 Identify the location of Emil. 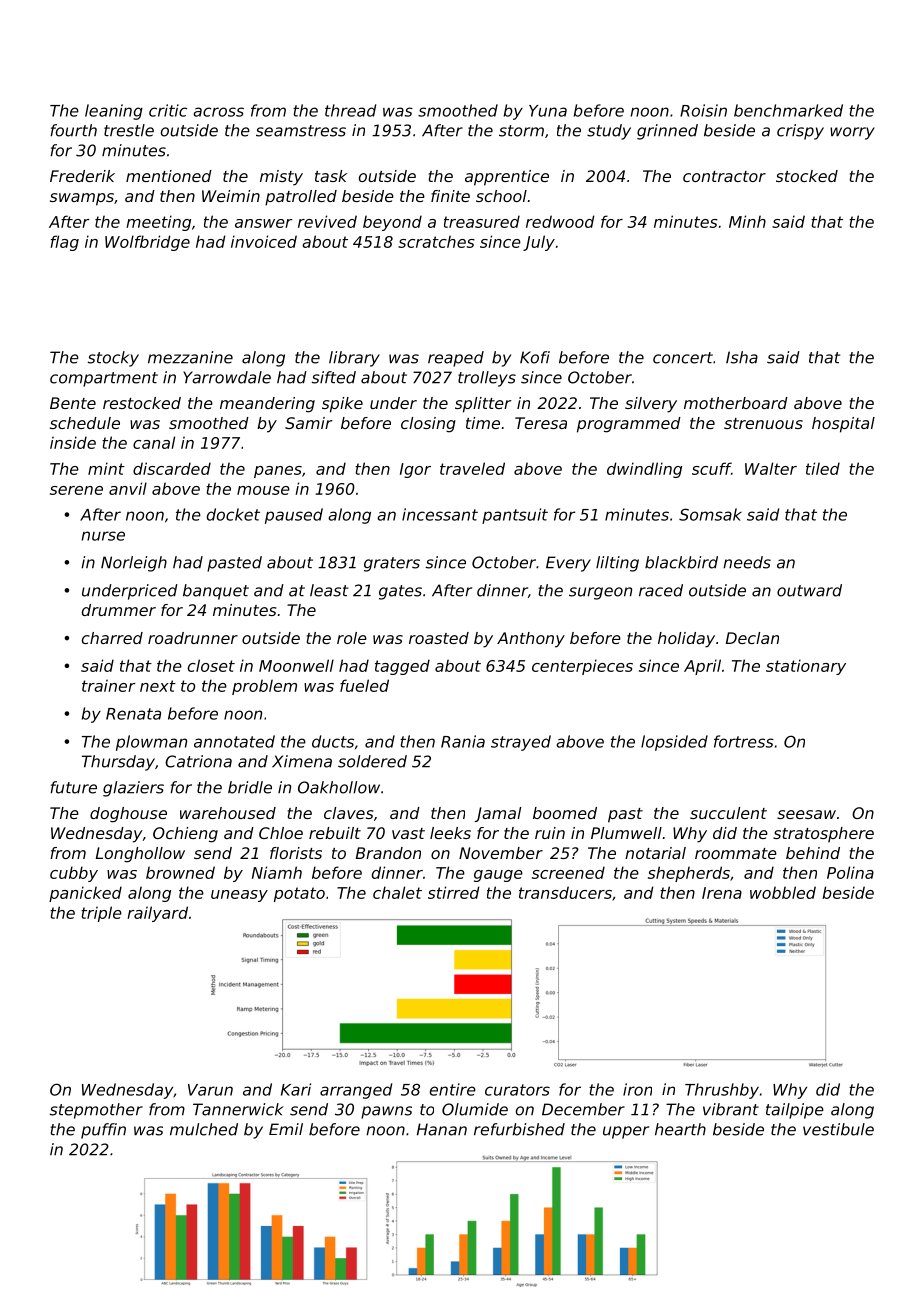
(286, 1129).
